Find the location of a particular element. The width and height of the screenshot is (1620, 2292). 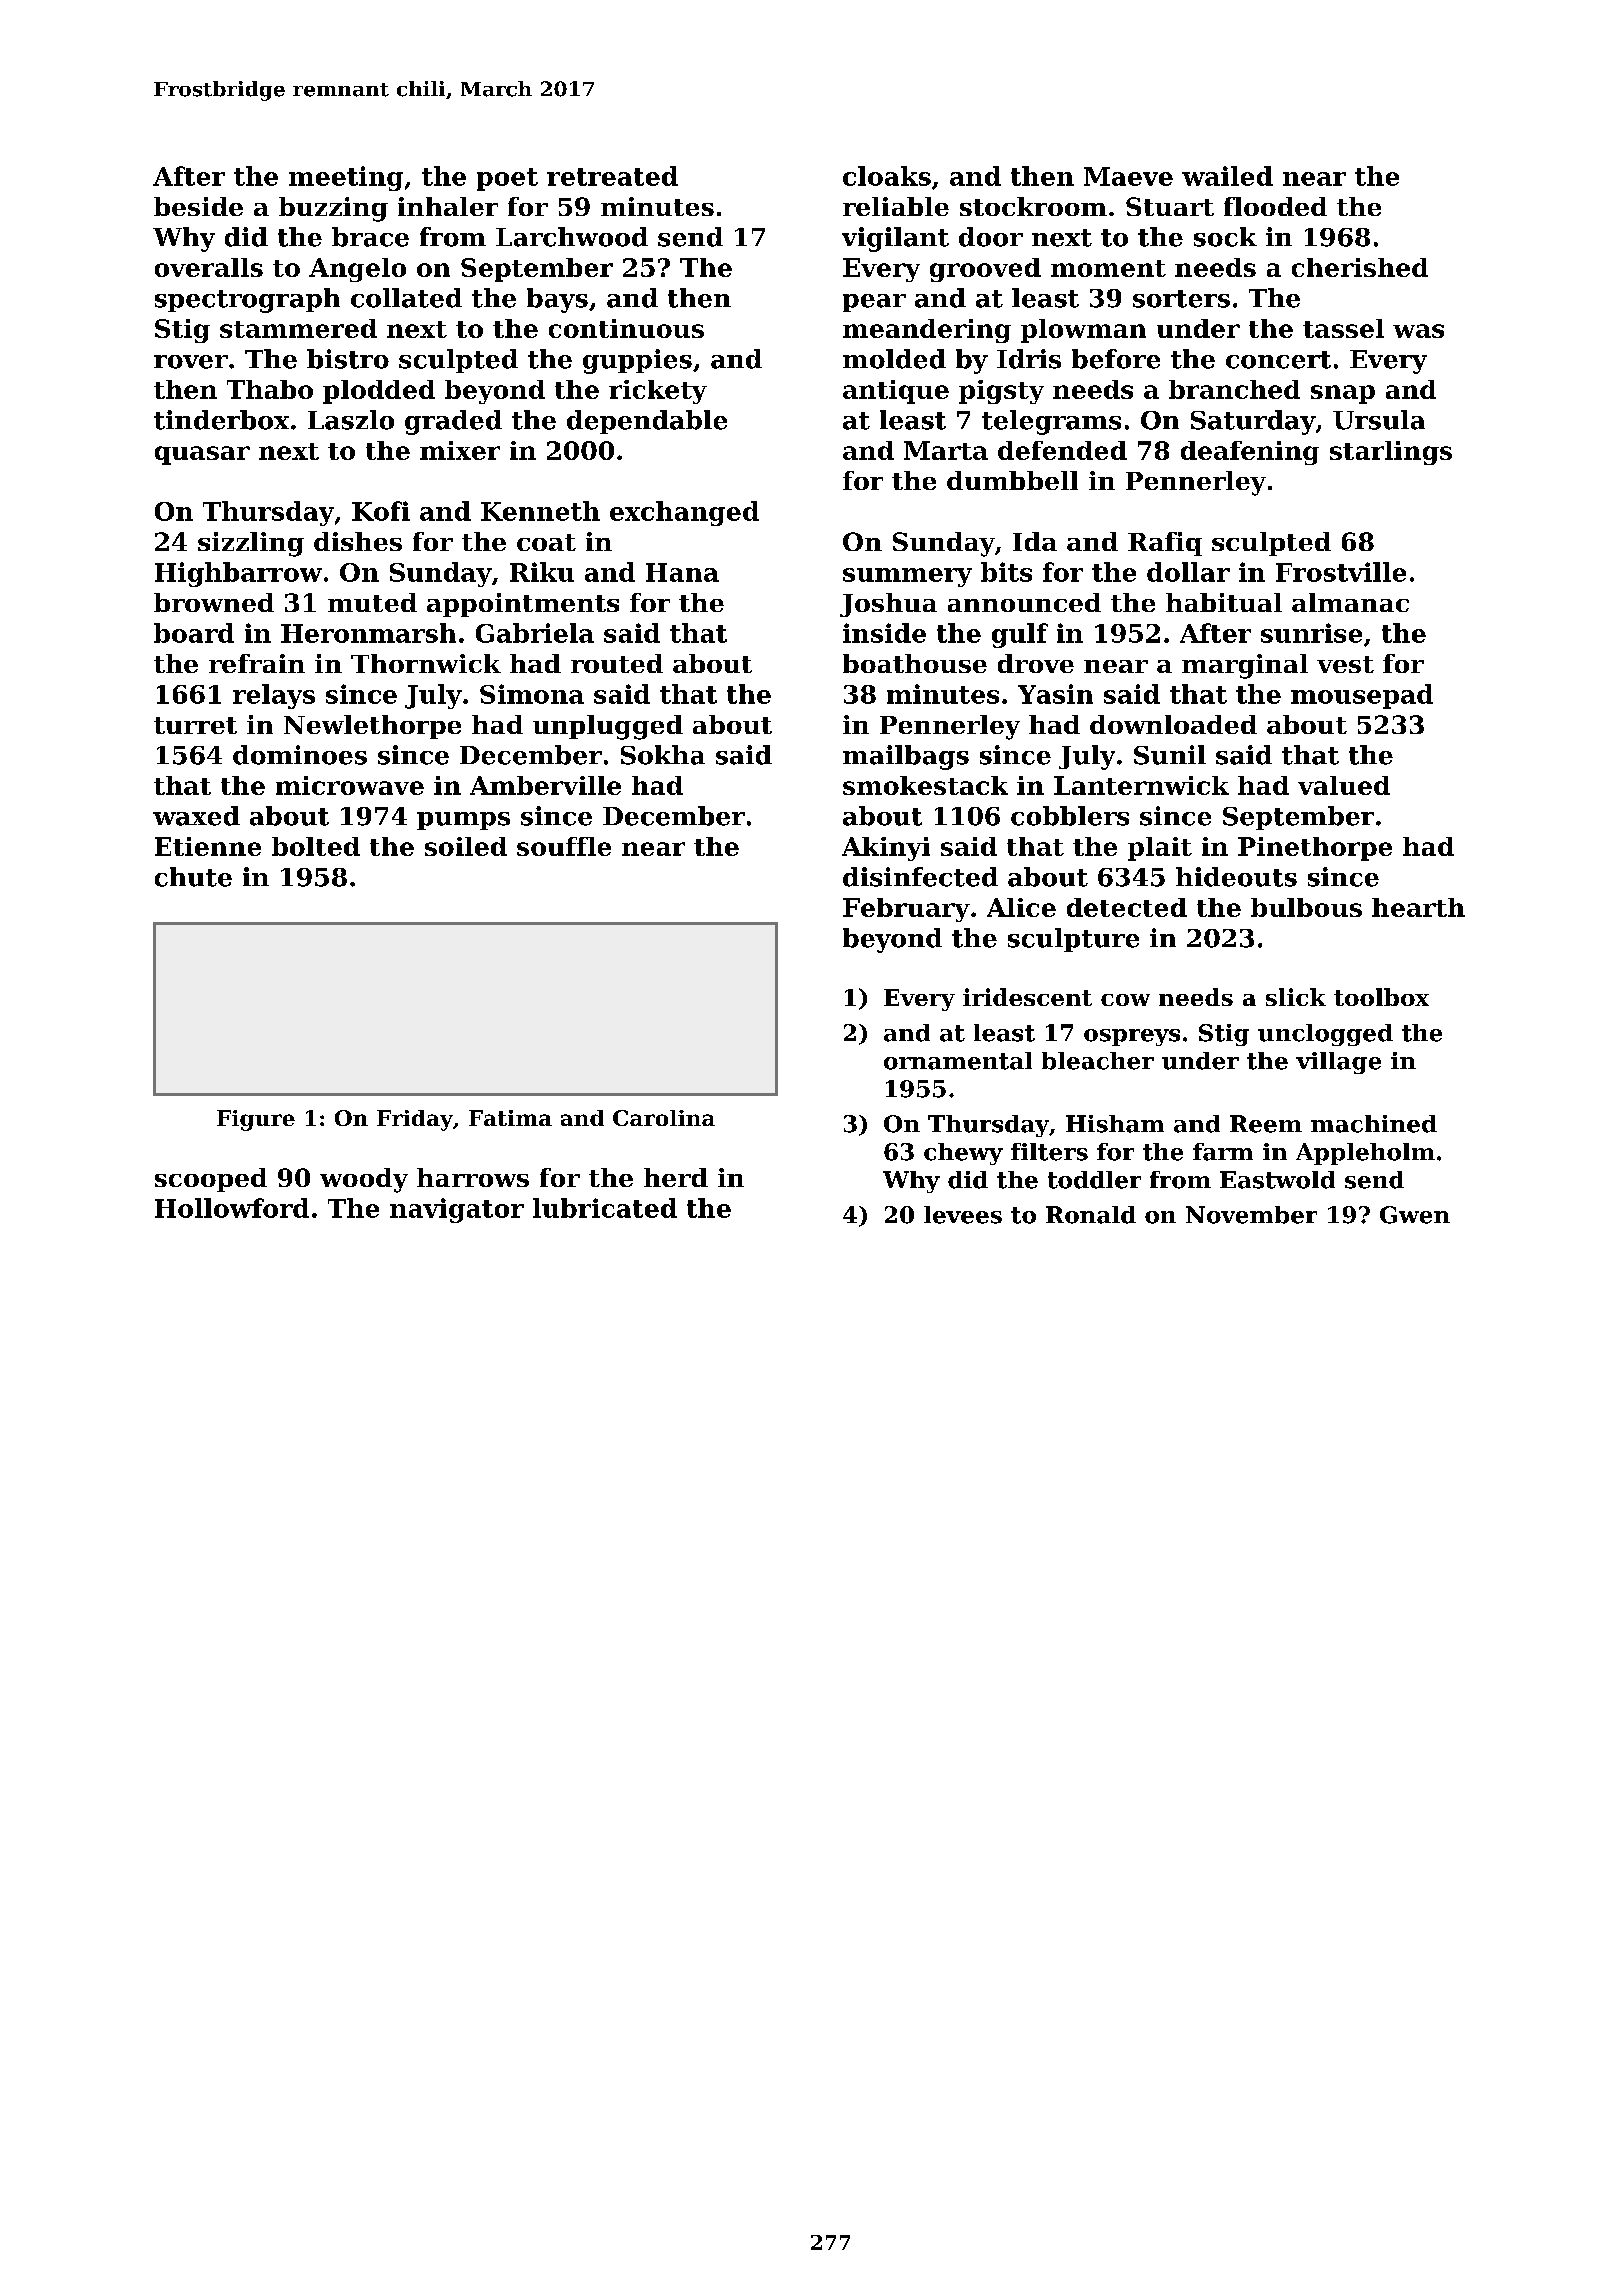

ornamental is located at coordinates (958, 1061).
